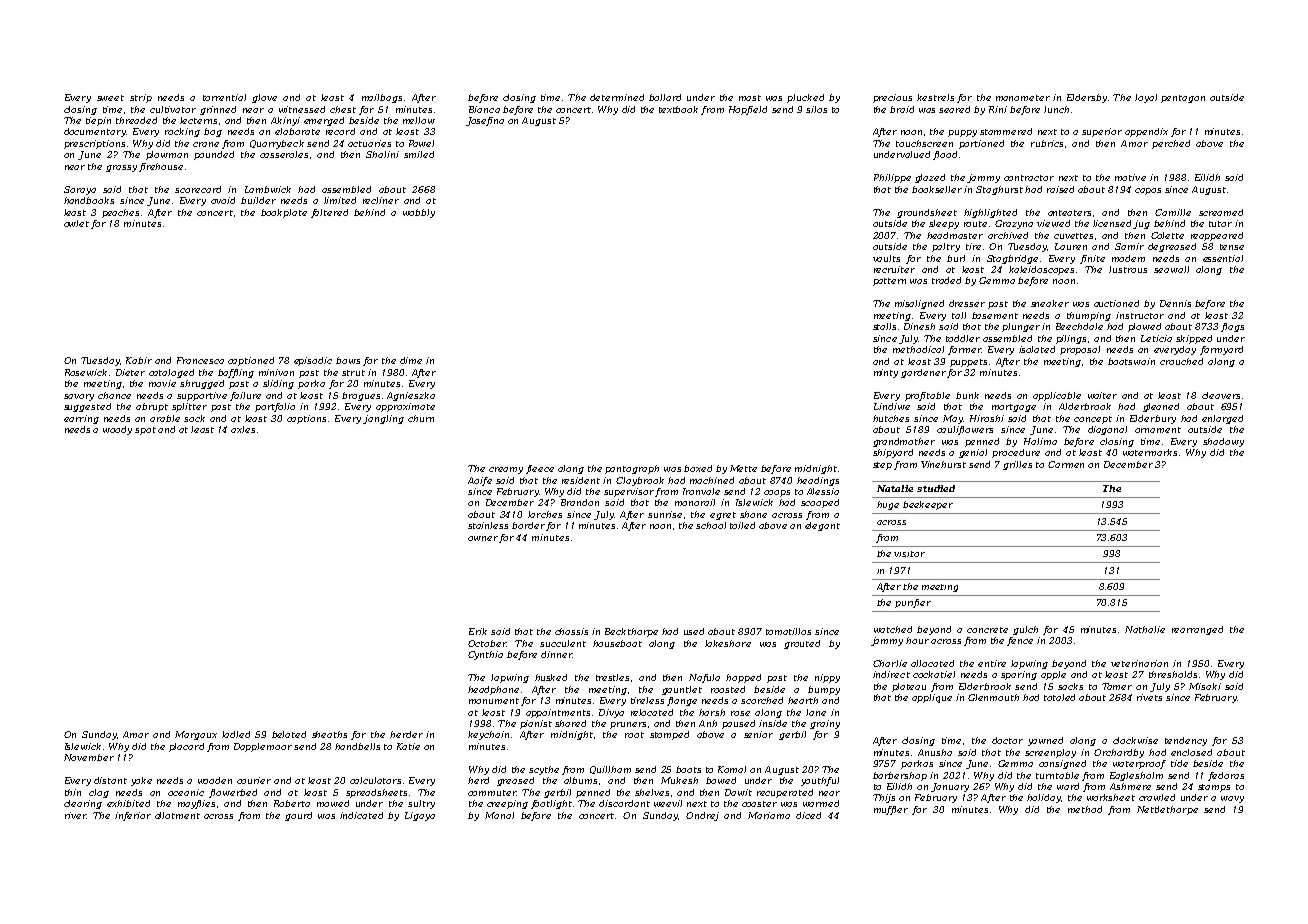 This screenshot has height=924, width=1308. I want to click on Agnieszka, so click(411, 396).
